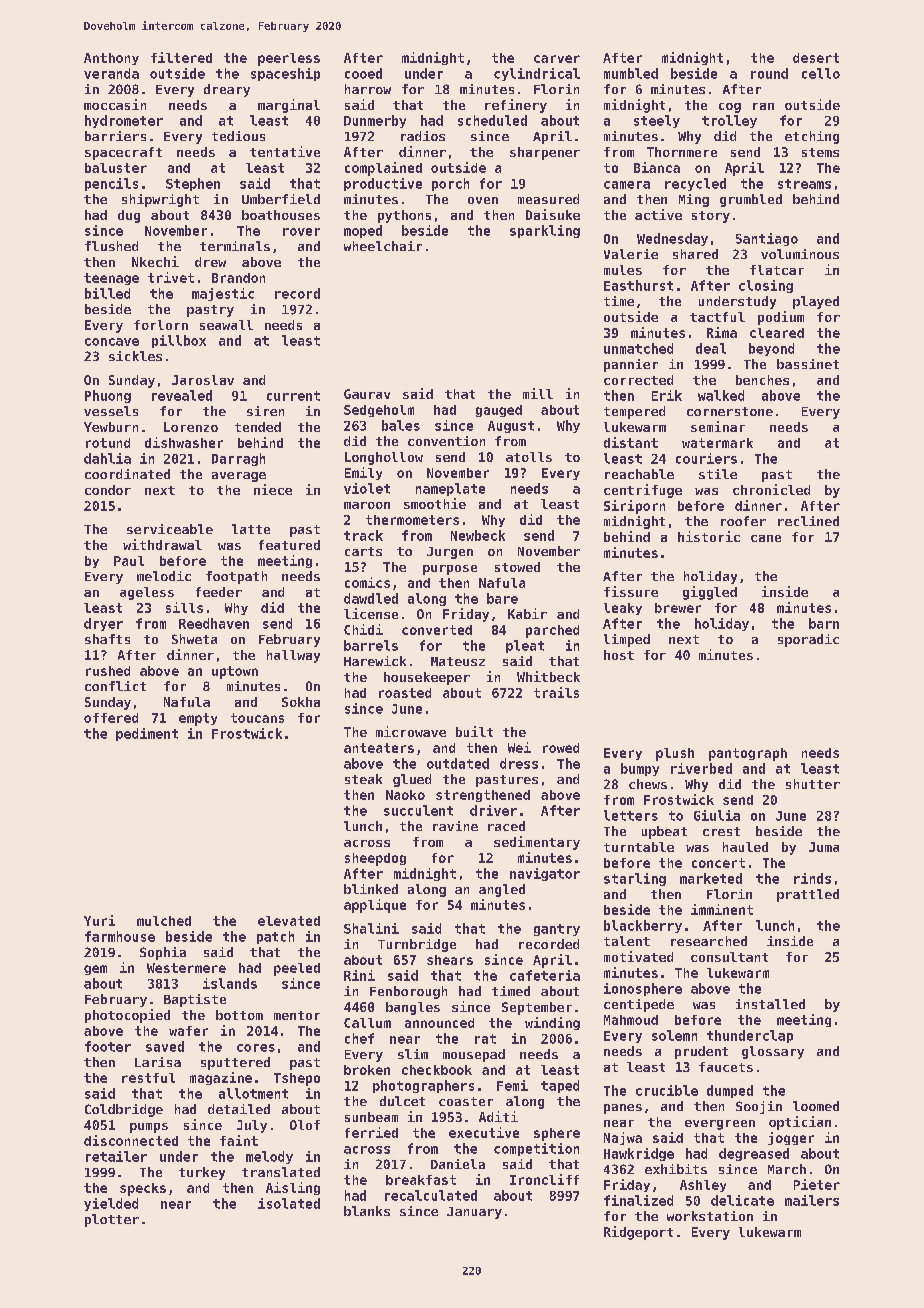 This page has width=924, height=1308. What do you see at coordinates (751, 200) in the page?
I see `grumbled` at bounding box center [751, 200].
